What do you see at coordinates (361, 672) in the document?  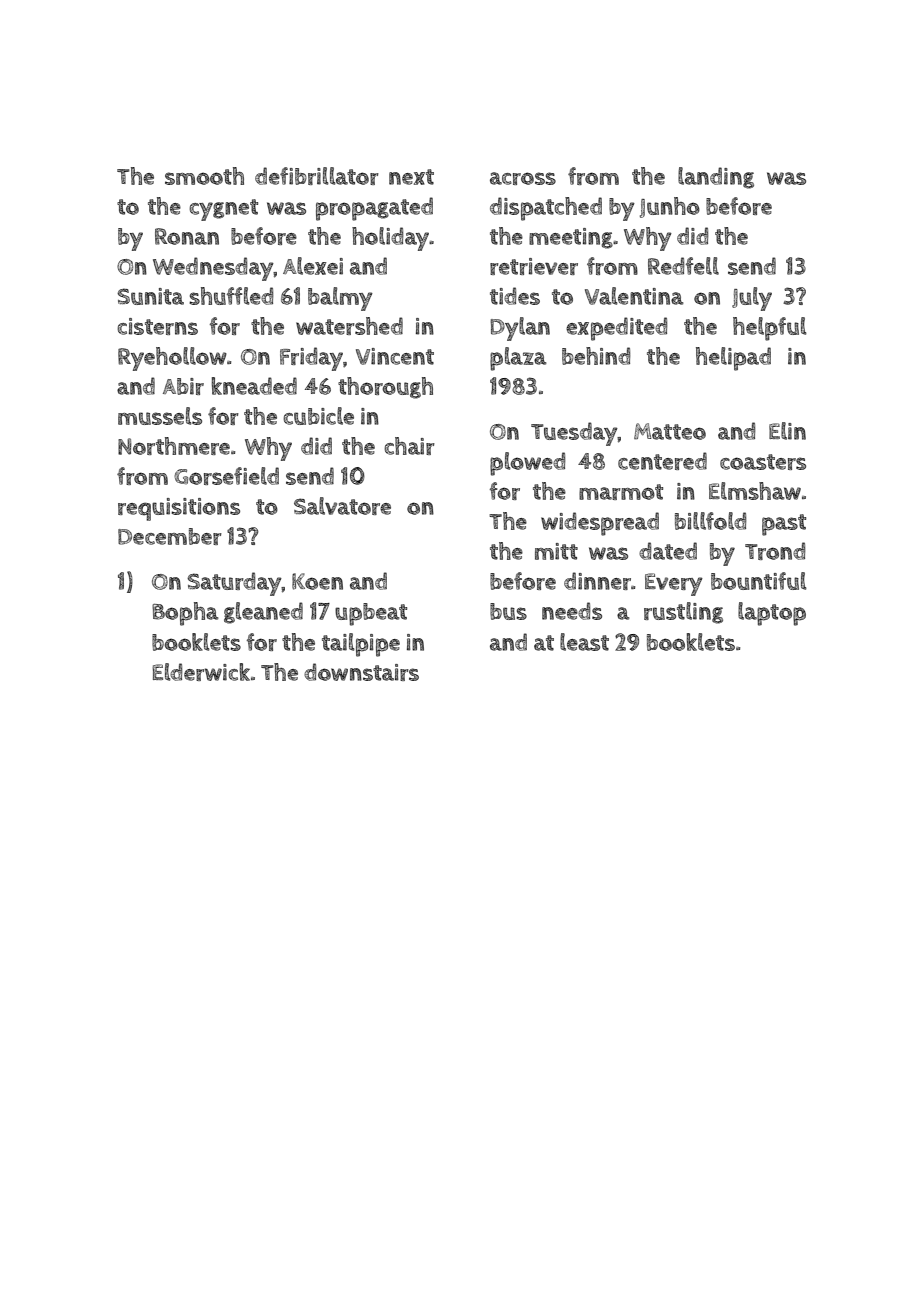 I see `downstairs` at bounding box center [361, 672].
